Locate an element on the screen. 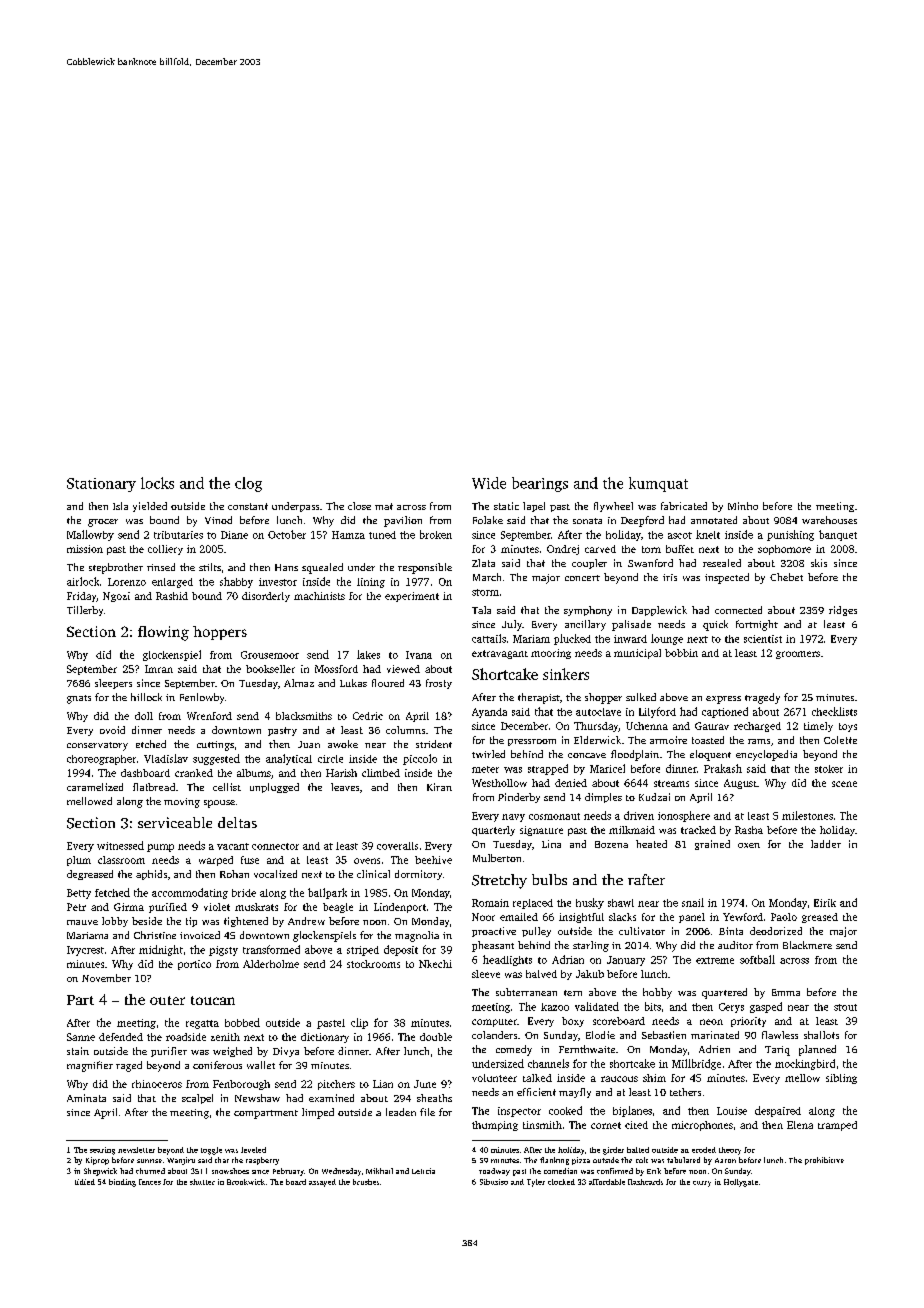 Image resolution: width=924 pixels, height=1308 pixels. grained is located at coordinates (712, 845).
